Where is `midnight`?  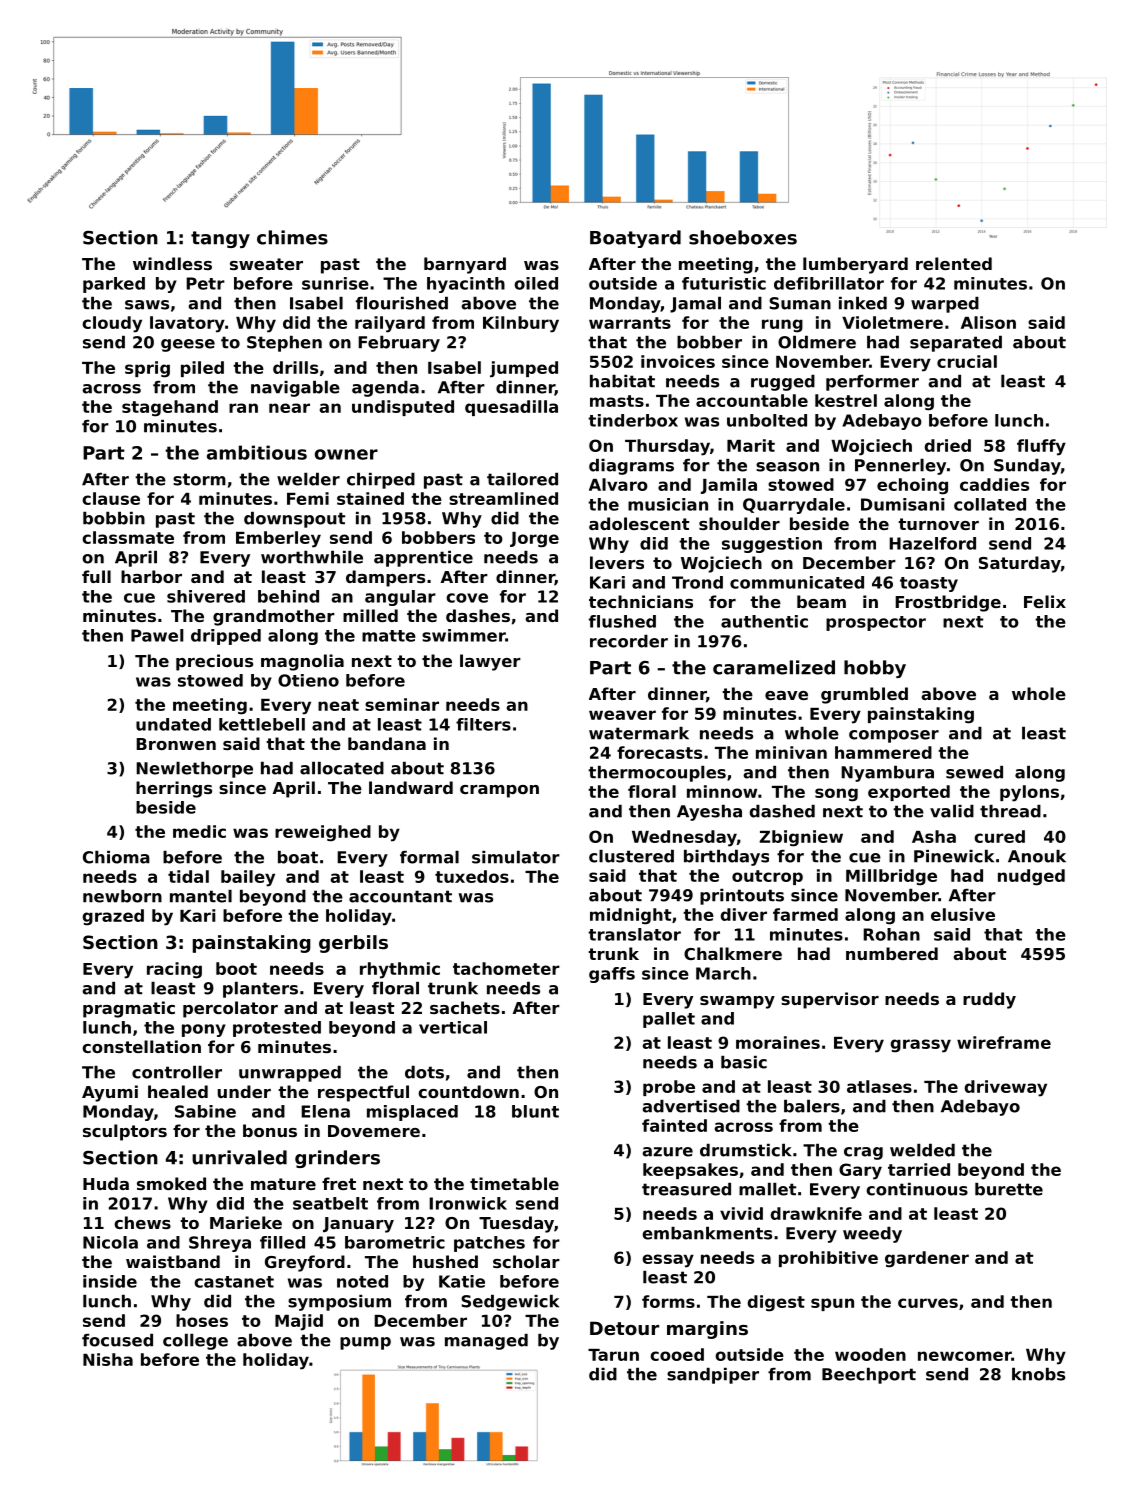
midnight is located at coordinates (630, 916).
